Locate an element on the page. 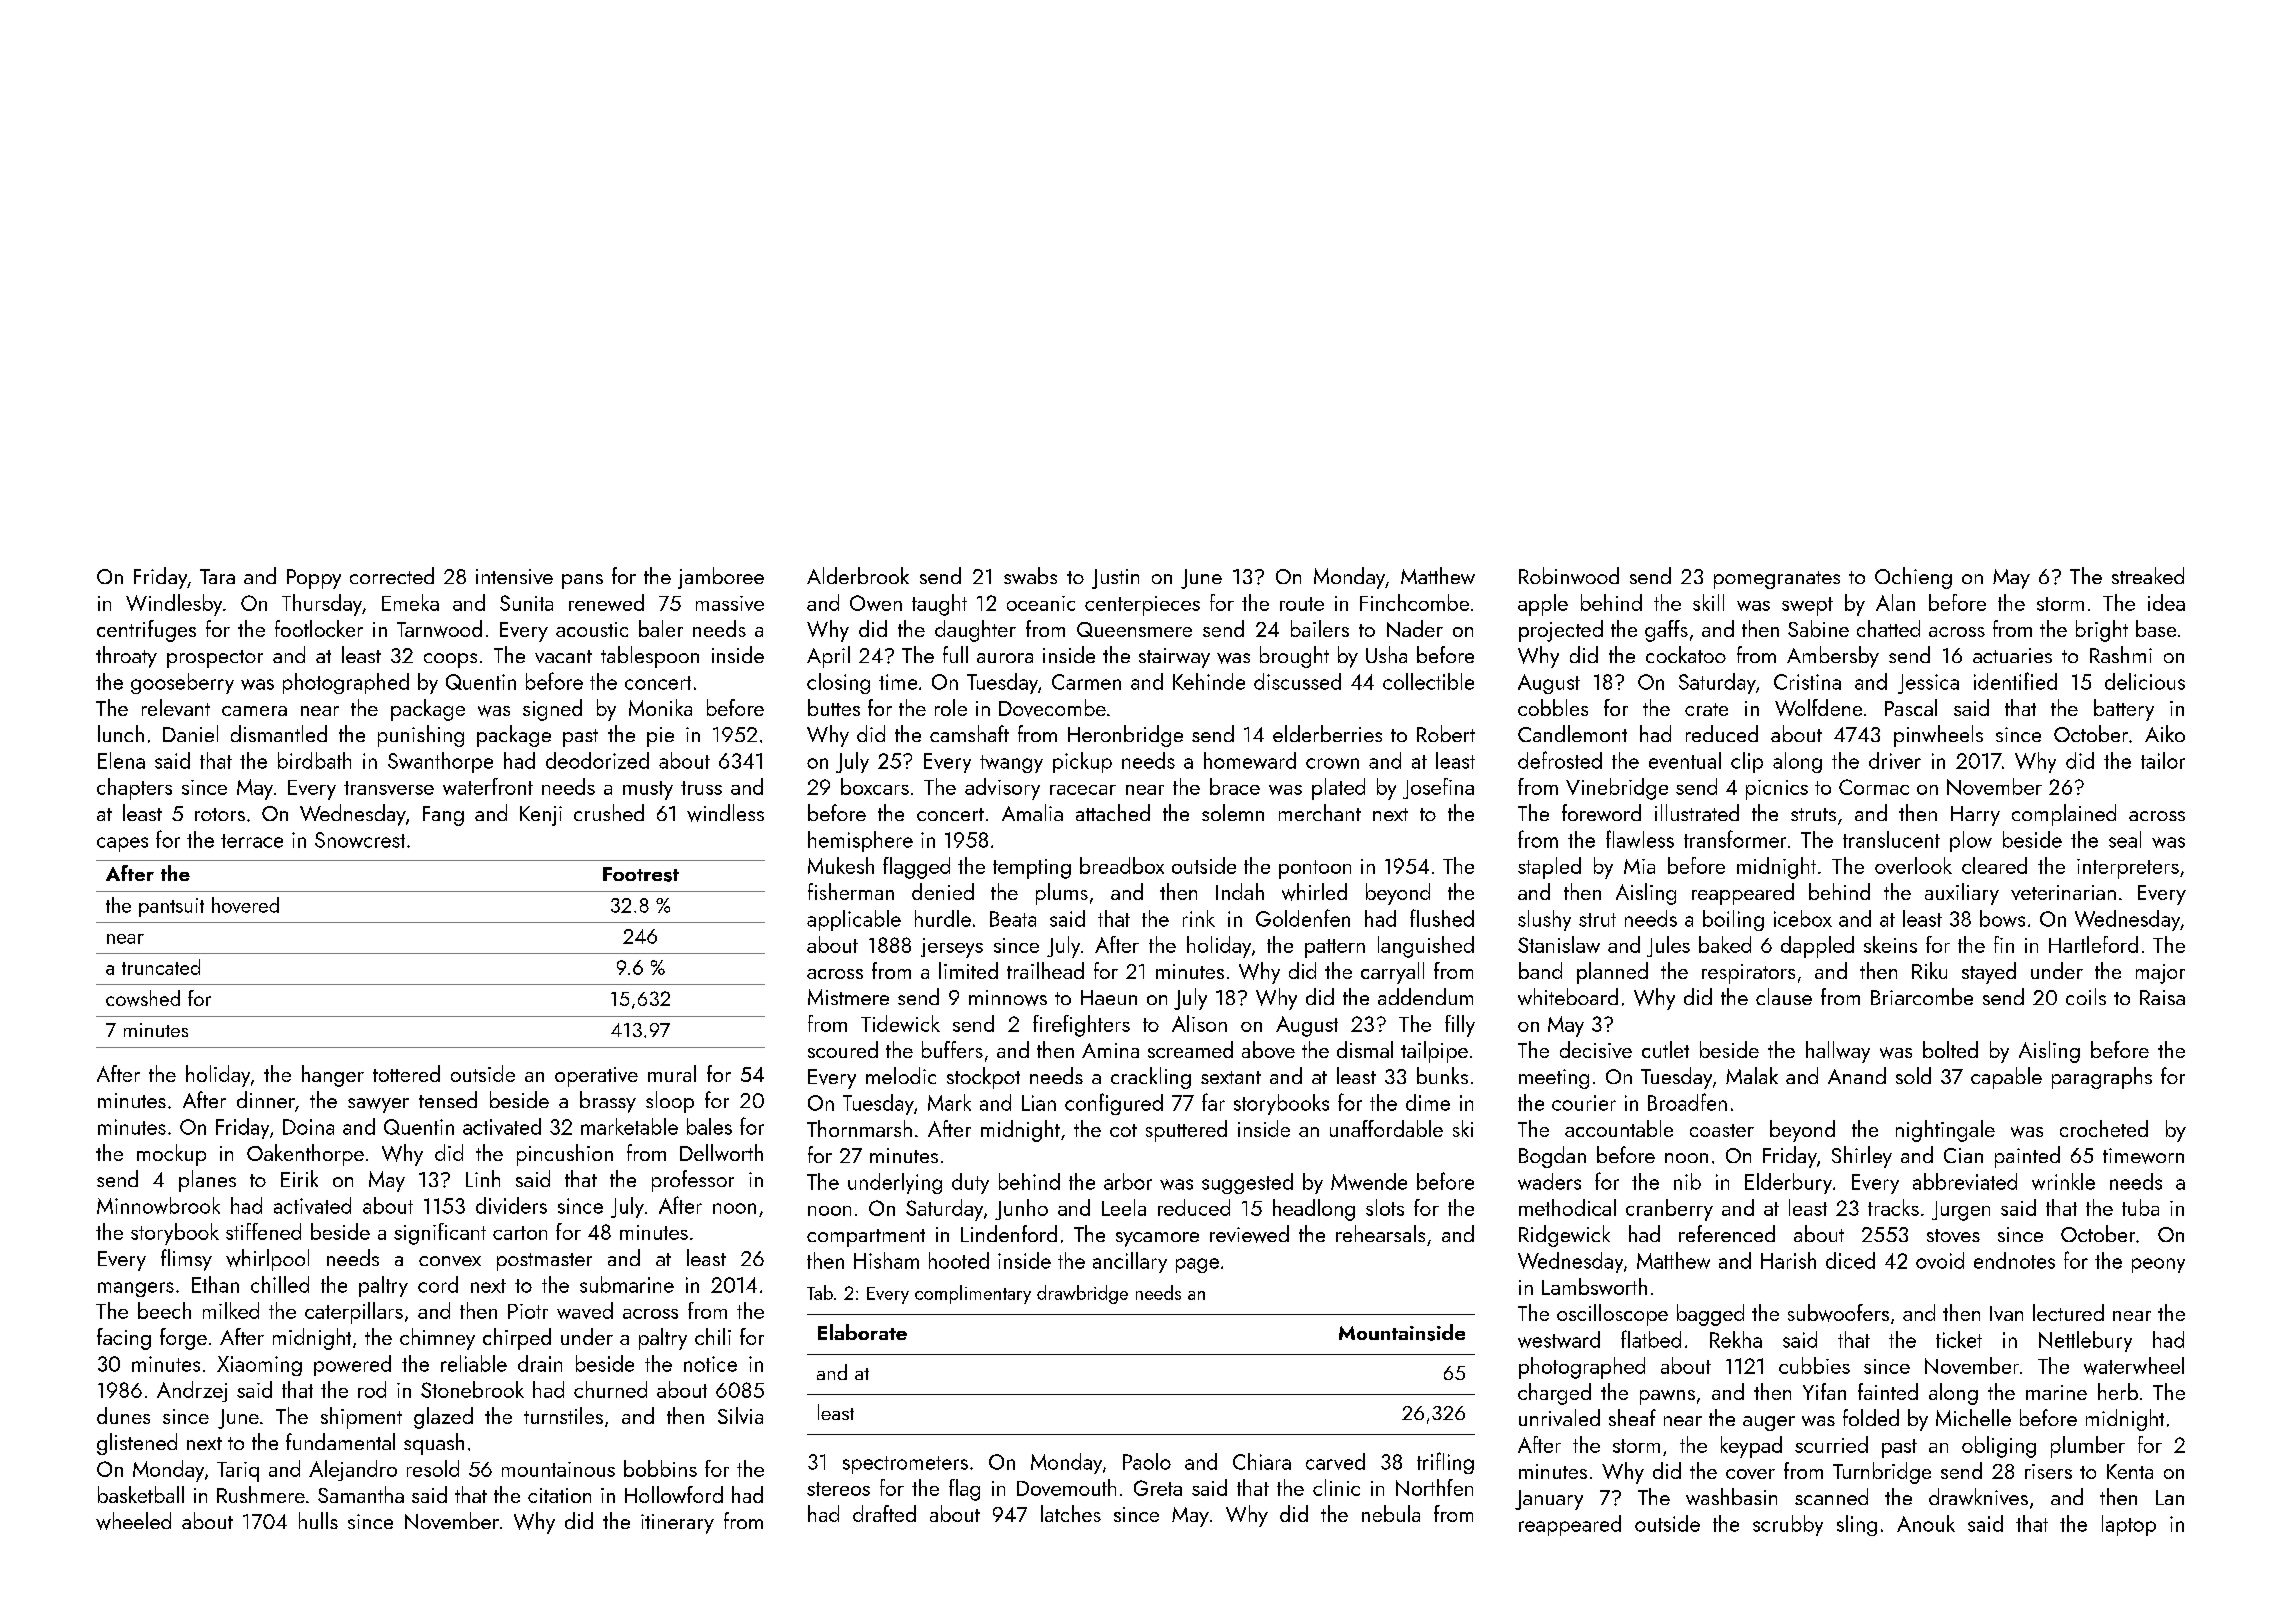 Image resolution: width=2282 pixels, height=1614 pixels. stoves is located at coordinates (1953, 1235).
